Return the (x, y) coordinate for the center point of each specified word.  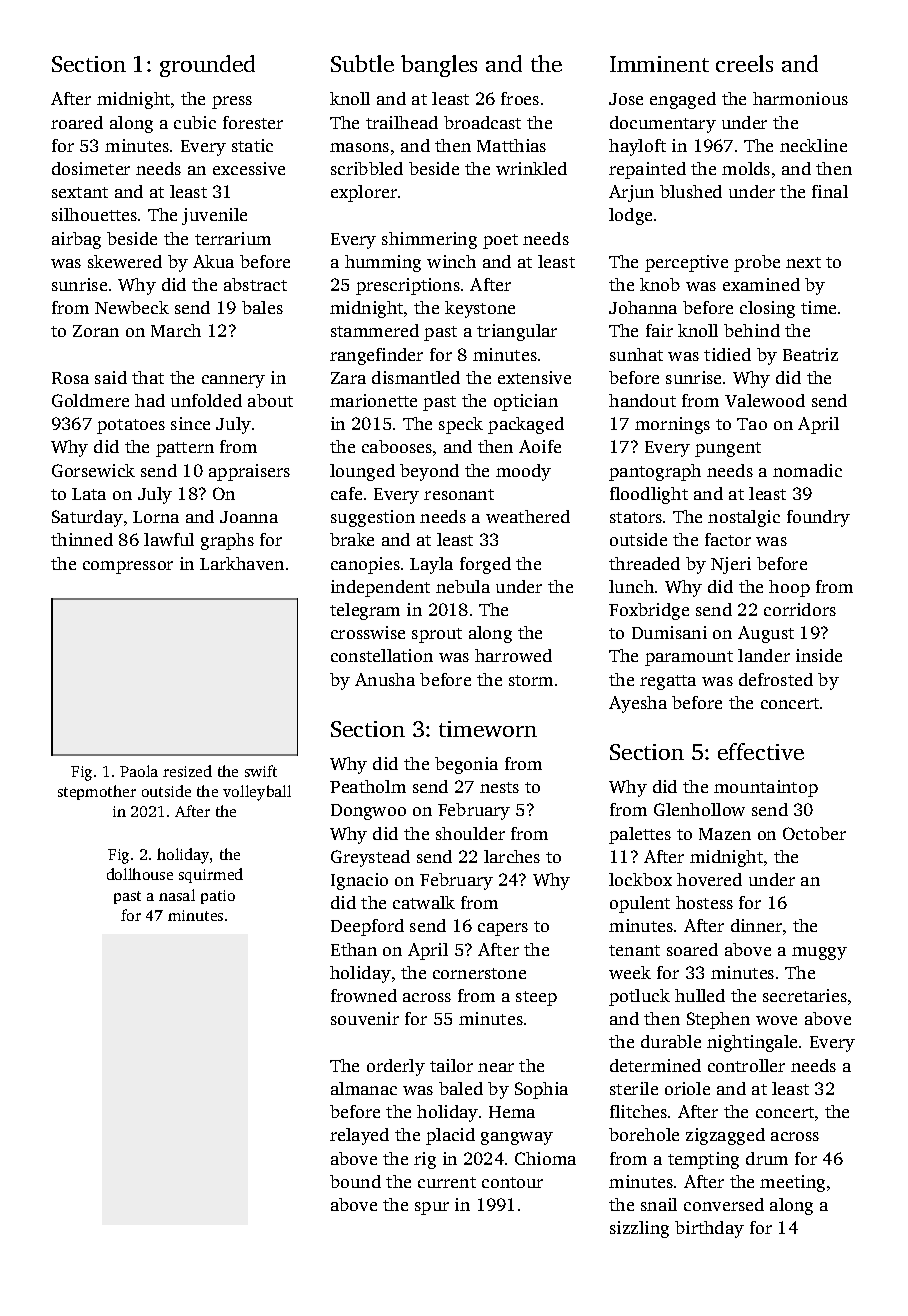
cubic (195, 122)
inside (819, 655)
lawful (169, 539)
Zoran (96, 331)
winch (451, 261)
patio (218, 897)
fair (659, 330)
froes (520, 98)
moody (523, 472)
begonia (466, 765)
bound (355, 1181)
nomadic (807, 470)
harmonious (800, 98)
